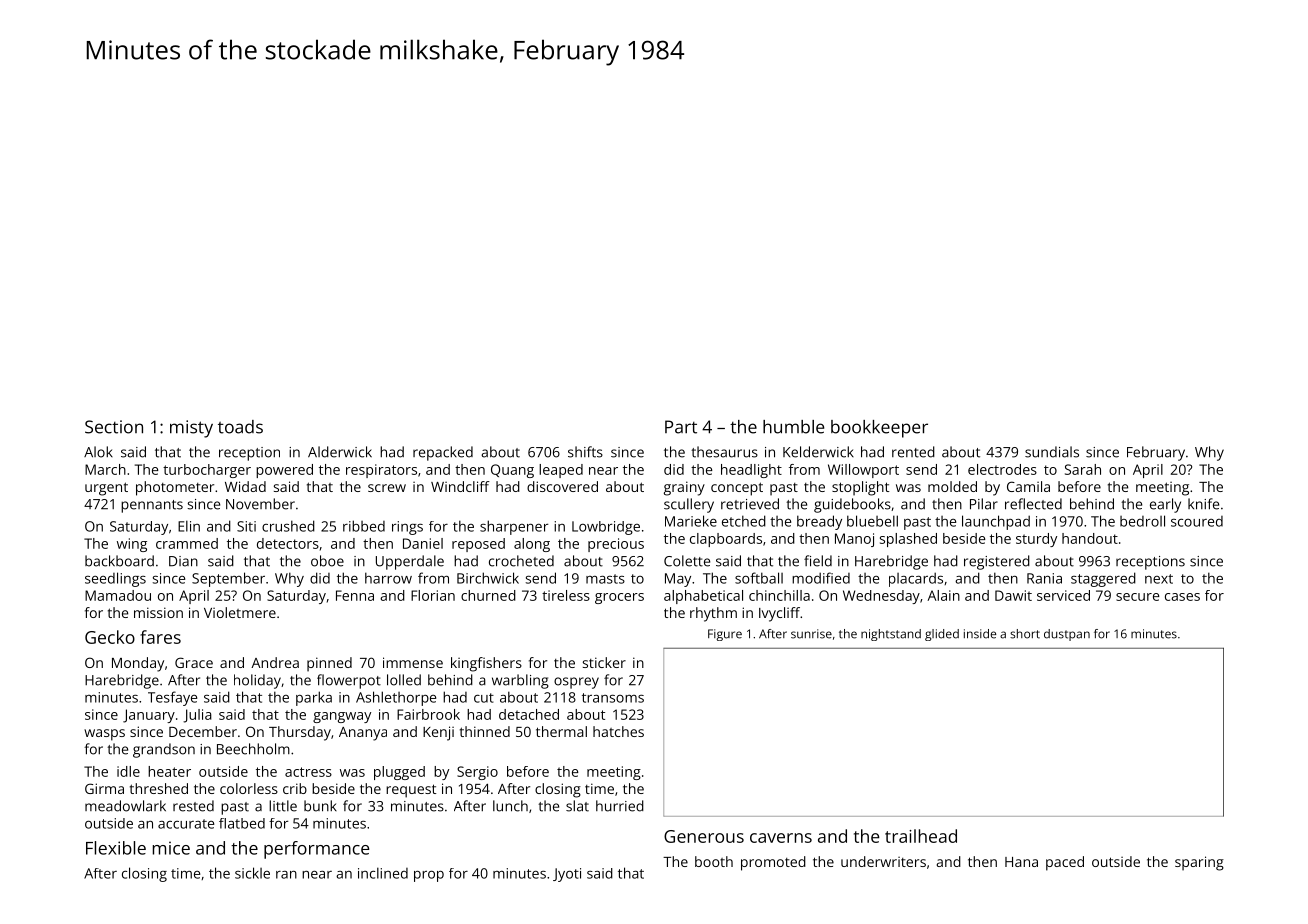 Image resolution: width=1308 pixels, height=924 pixels. Describe the element at coordinates (577, 806) in the image. I see `slat` at that location.
